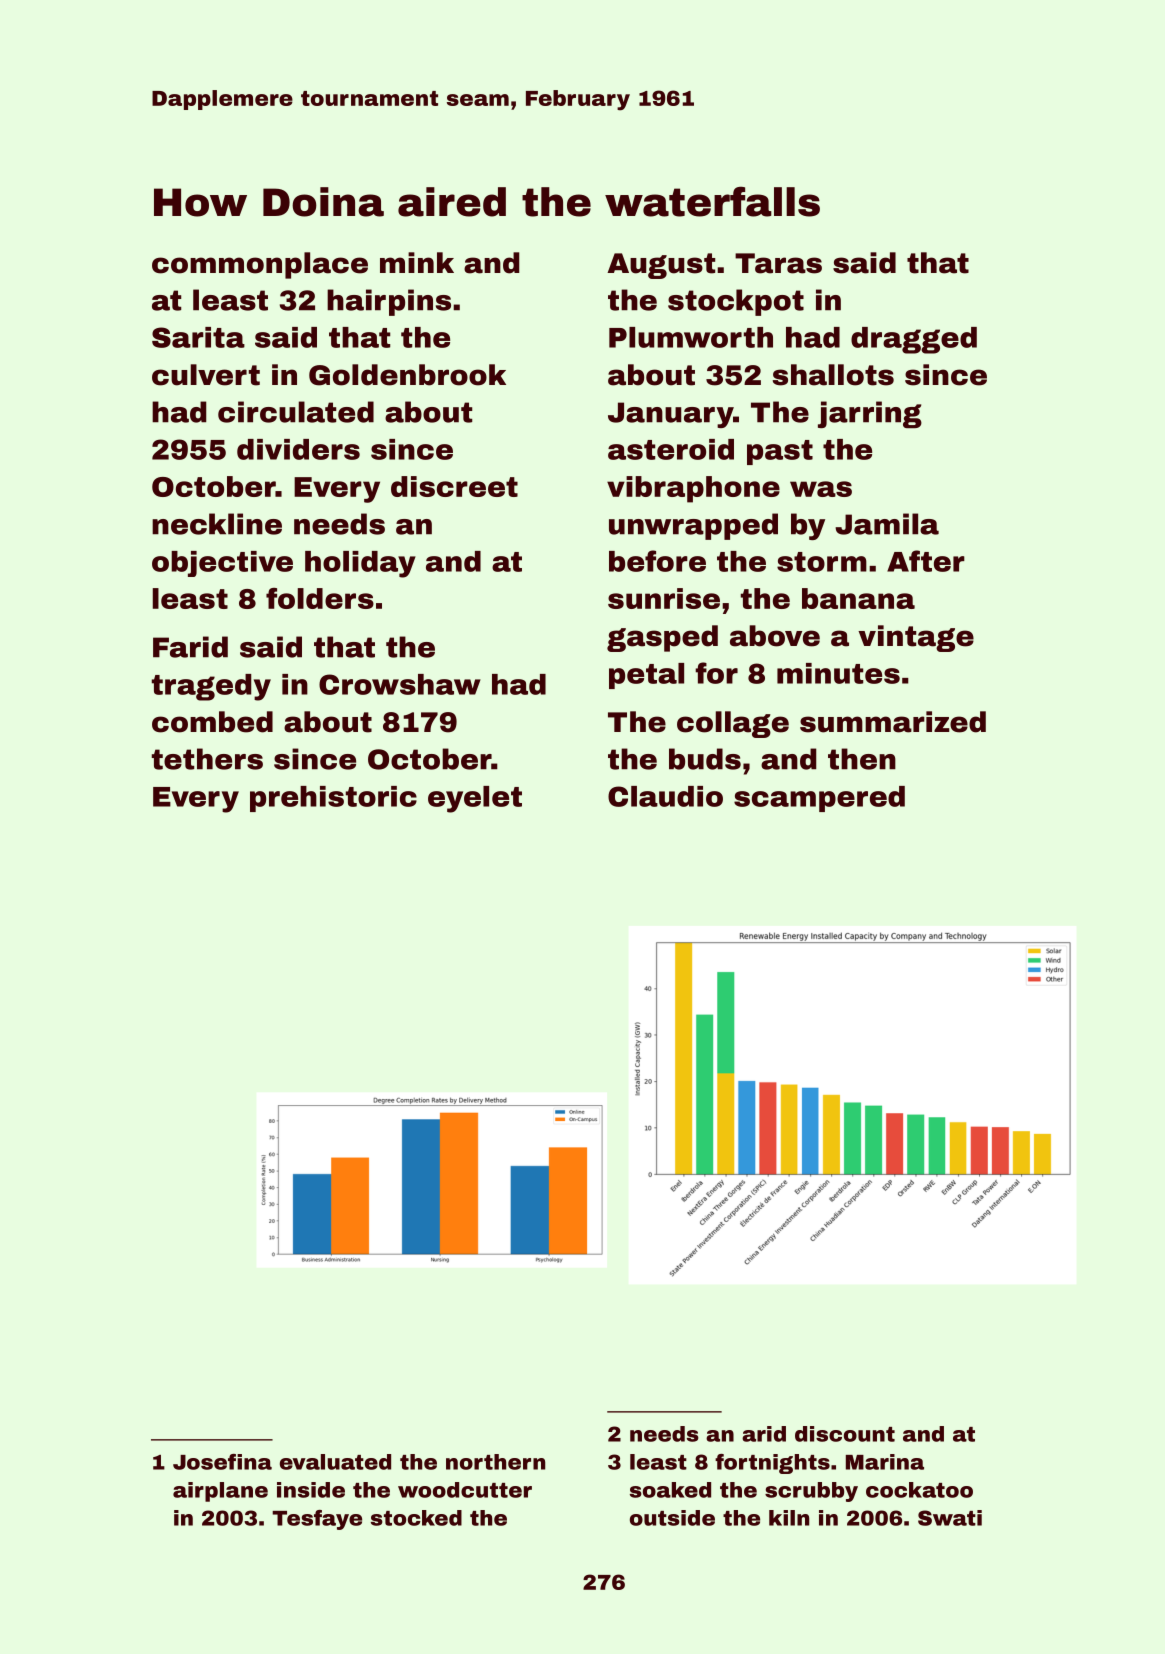 The height and width of the page is (1654, 1165). What do you see at coordinates (475, 799) in the page?
I see `eyelet` at bounding box center [475, 799].
